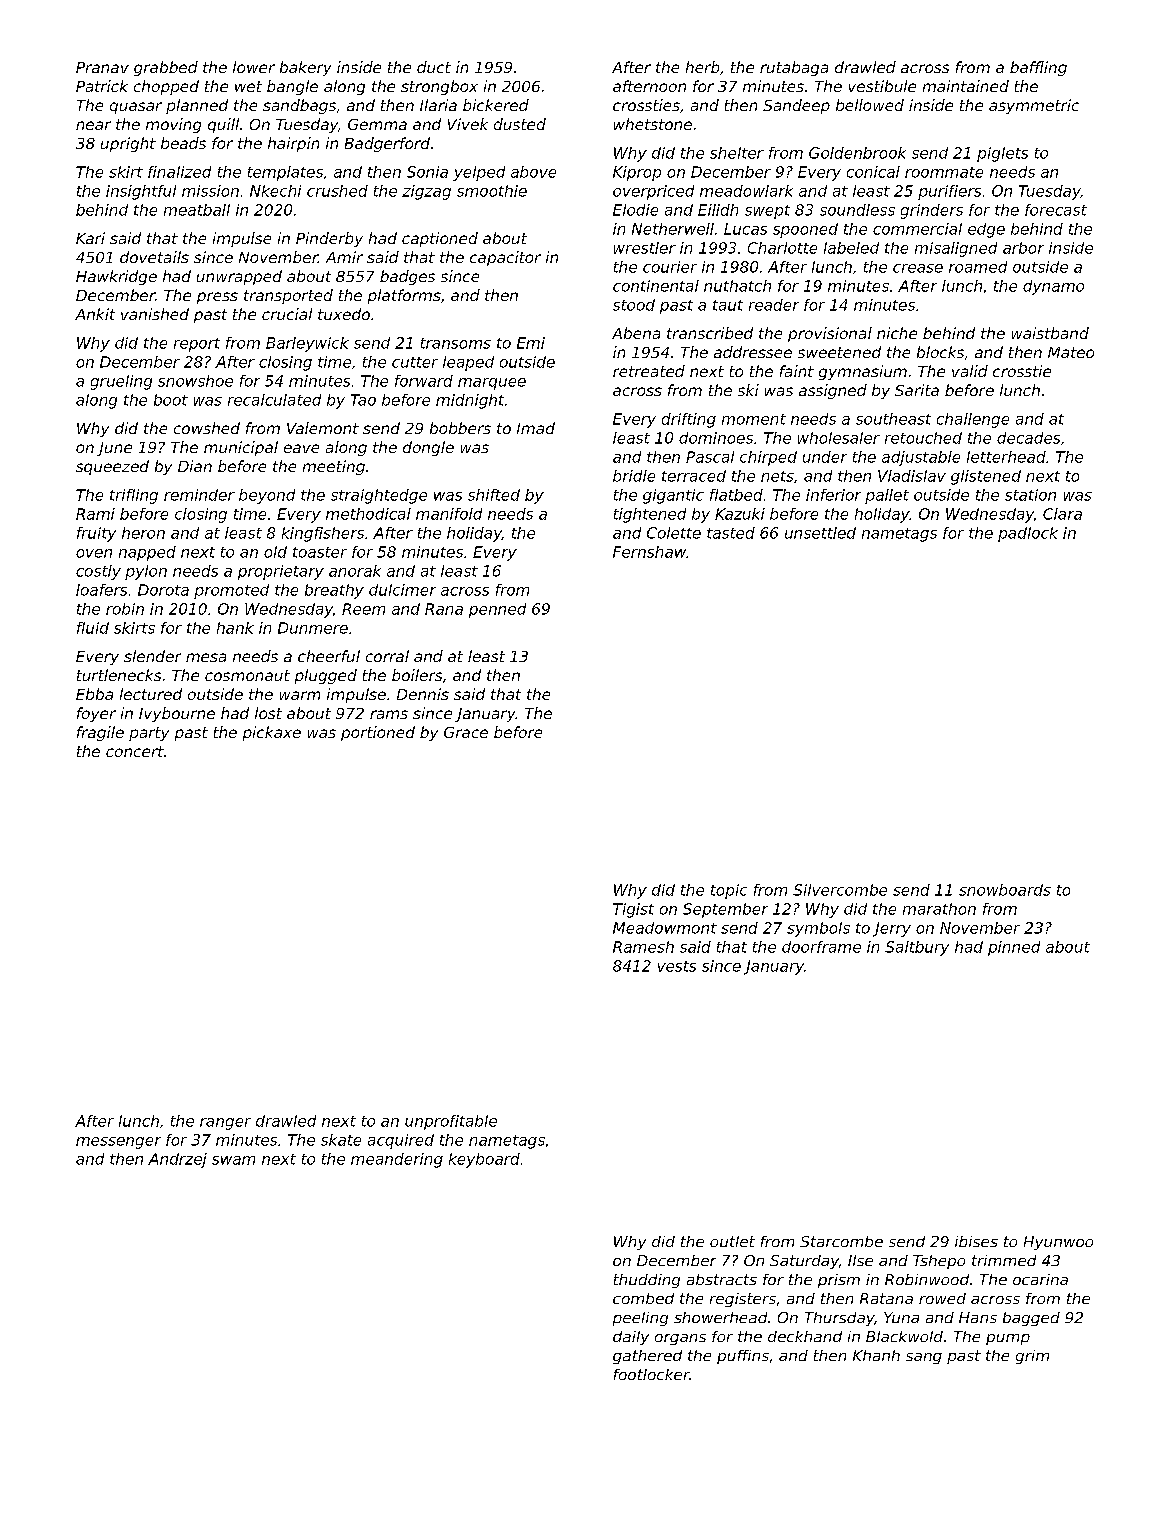 Image resolution: width=1172 pixels, height=1517 pixels. What do you see at coordinates (1062, 514) in the page?
I see `Clara` at bounding box center [1062, 514].
